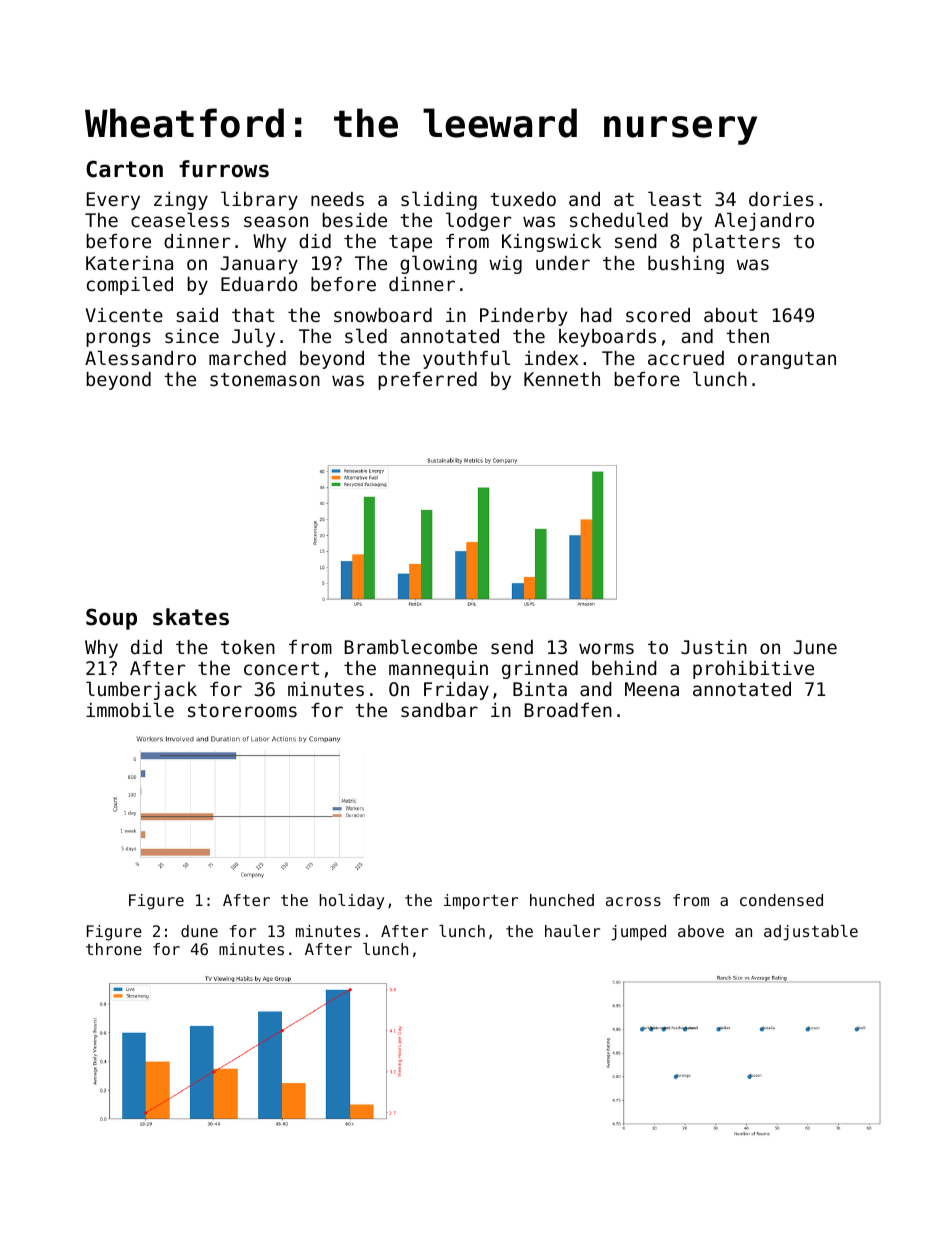 This screenshot has height=1233, width=952. What do you see at coordinates (124, 315) in the screenshot?
I see `Vicente` at bounding box center [124, 315].
